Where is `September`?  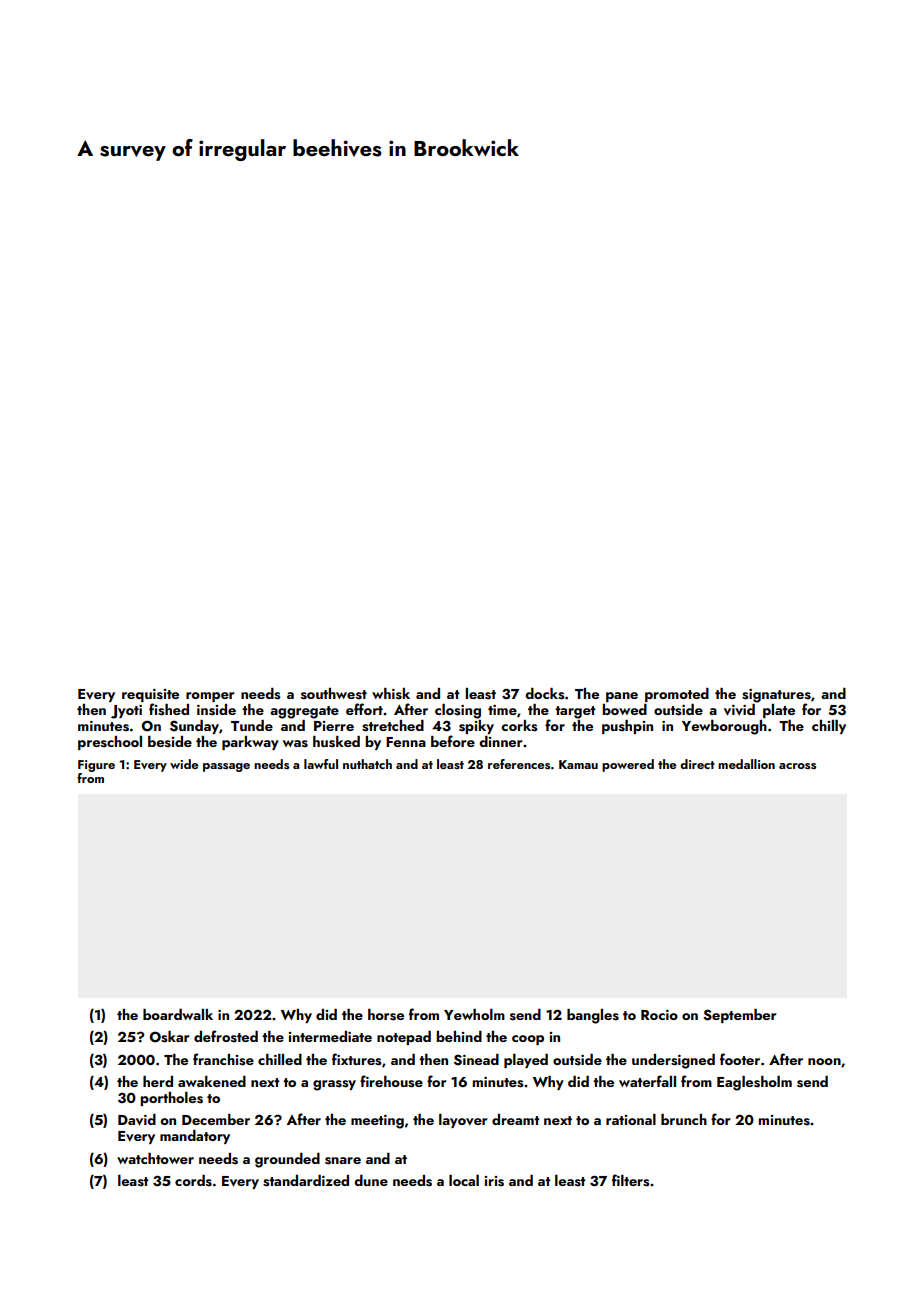 September is located at coordinates (740, 1016).
